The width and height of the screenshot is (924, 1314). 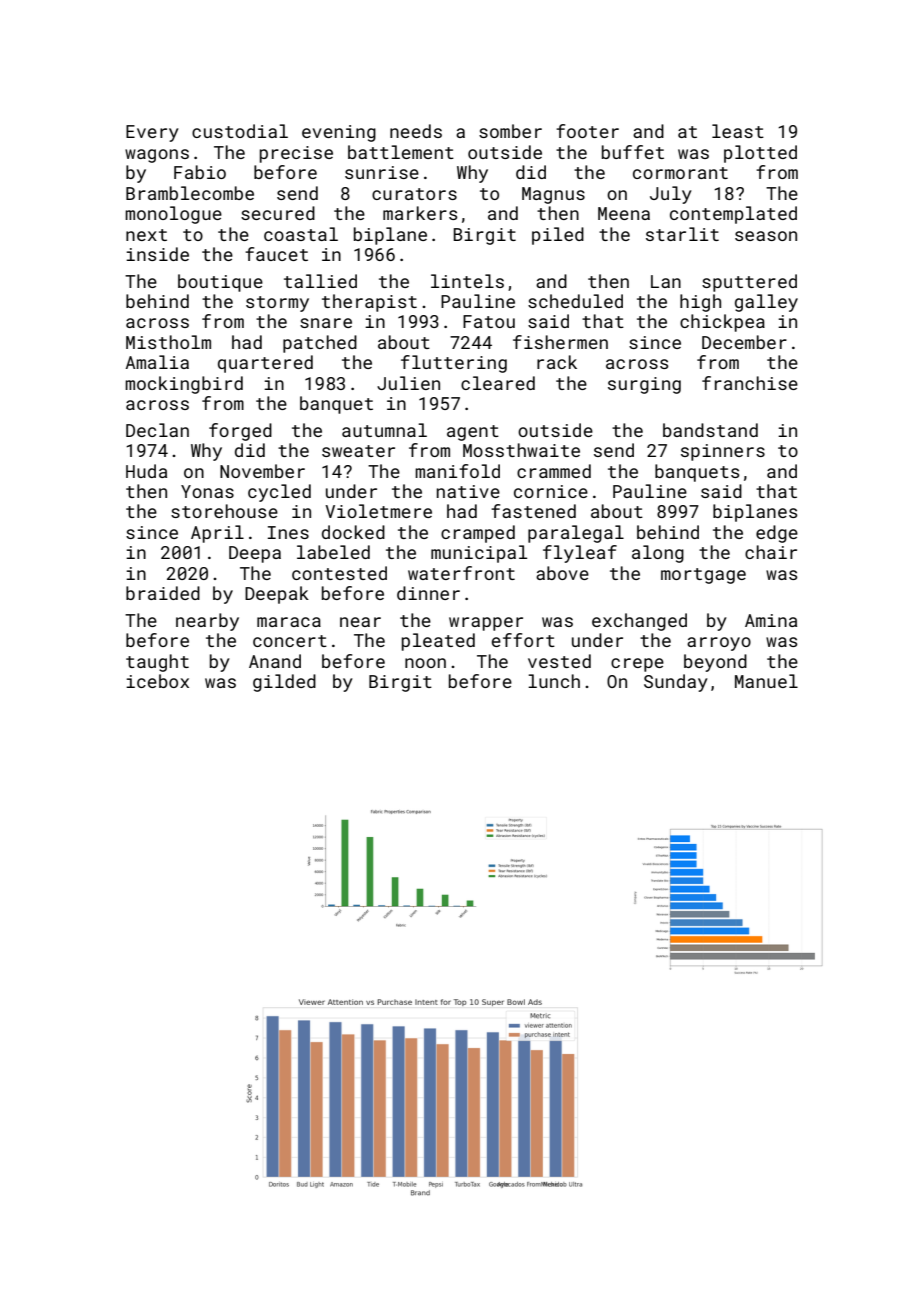 What do you see at coordinates (467, 281) in the screenshot?
I see `lintels` at bounding box center [467, 281].
